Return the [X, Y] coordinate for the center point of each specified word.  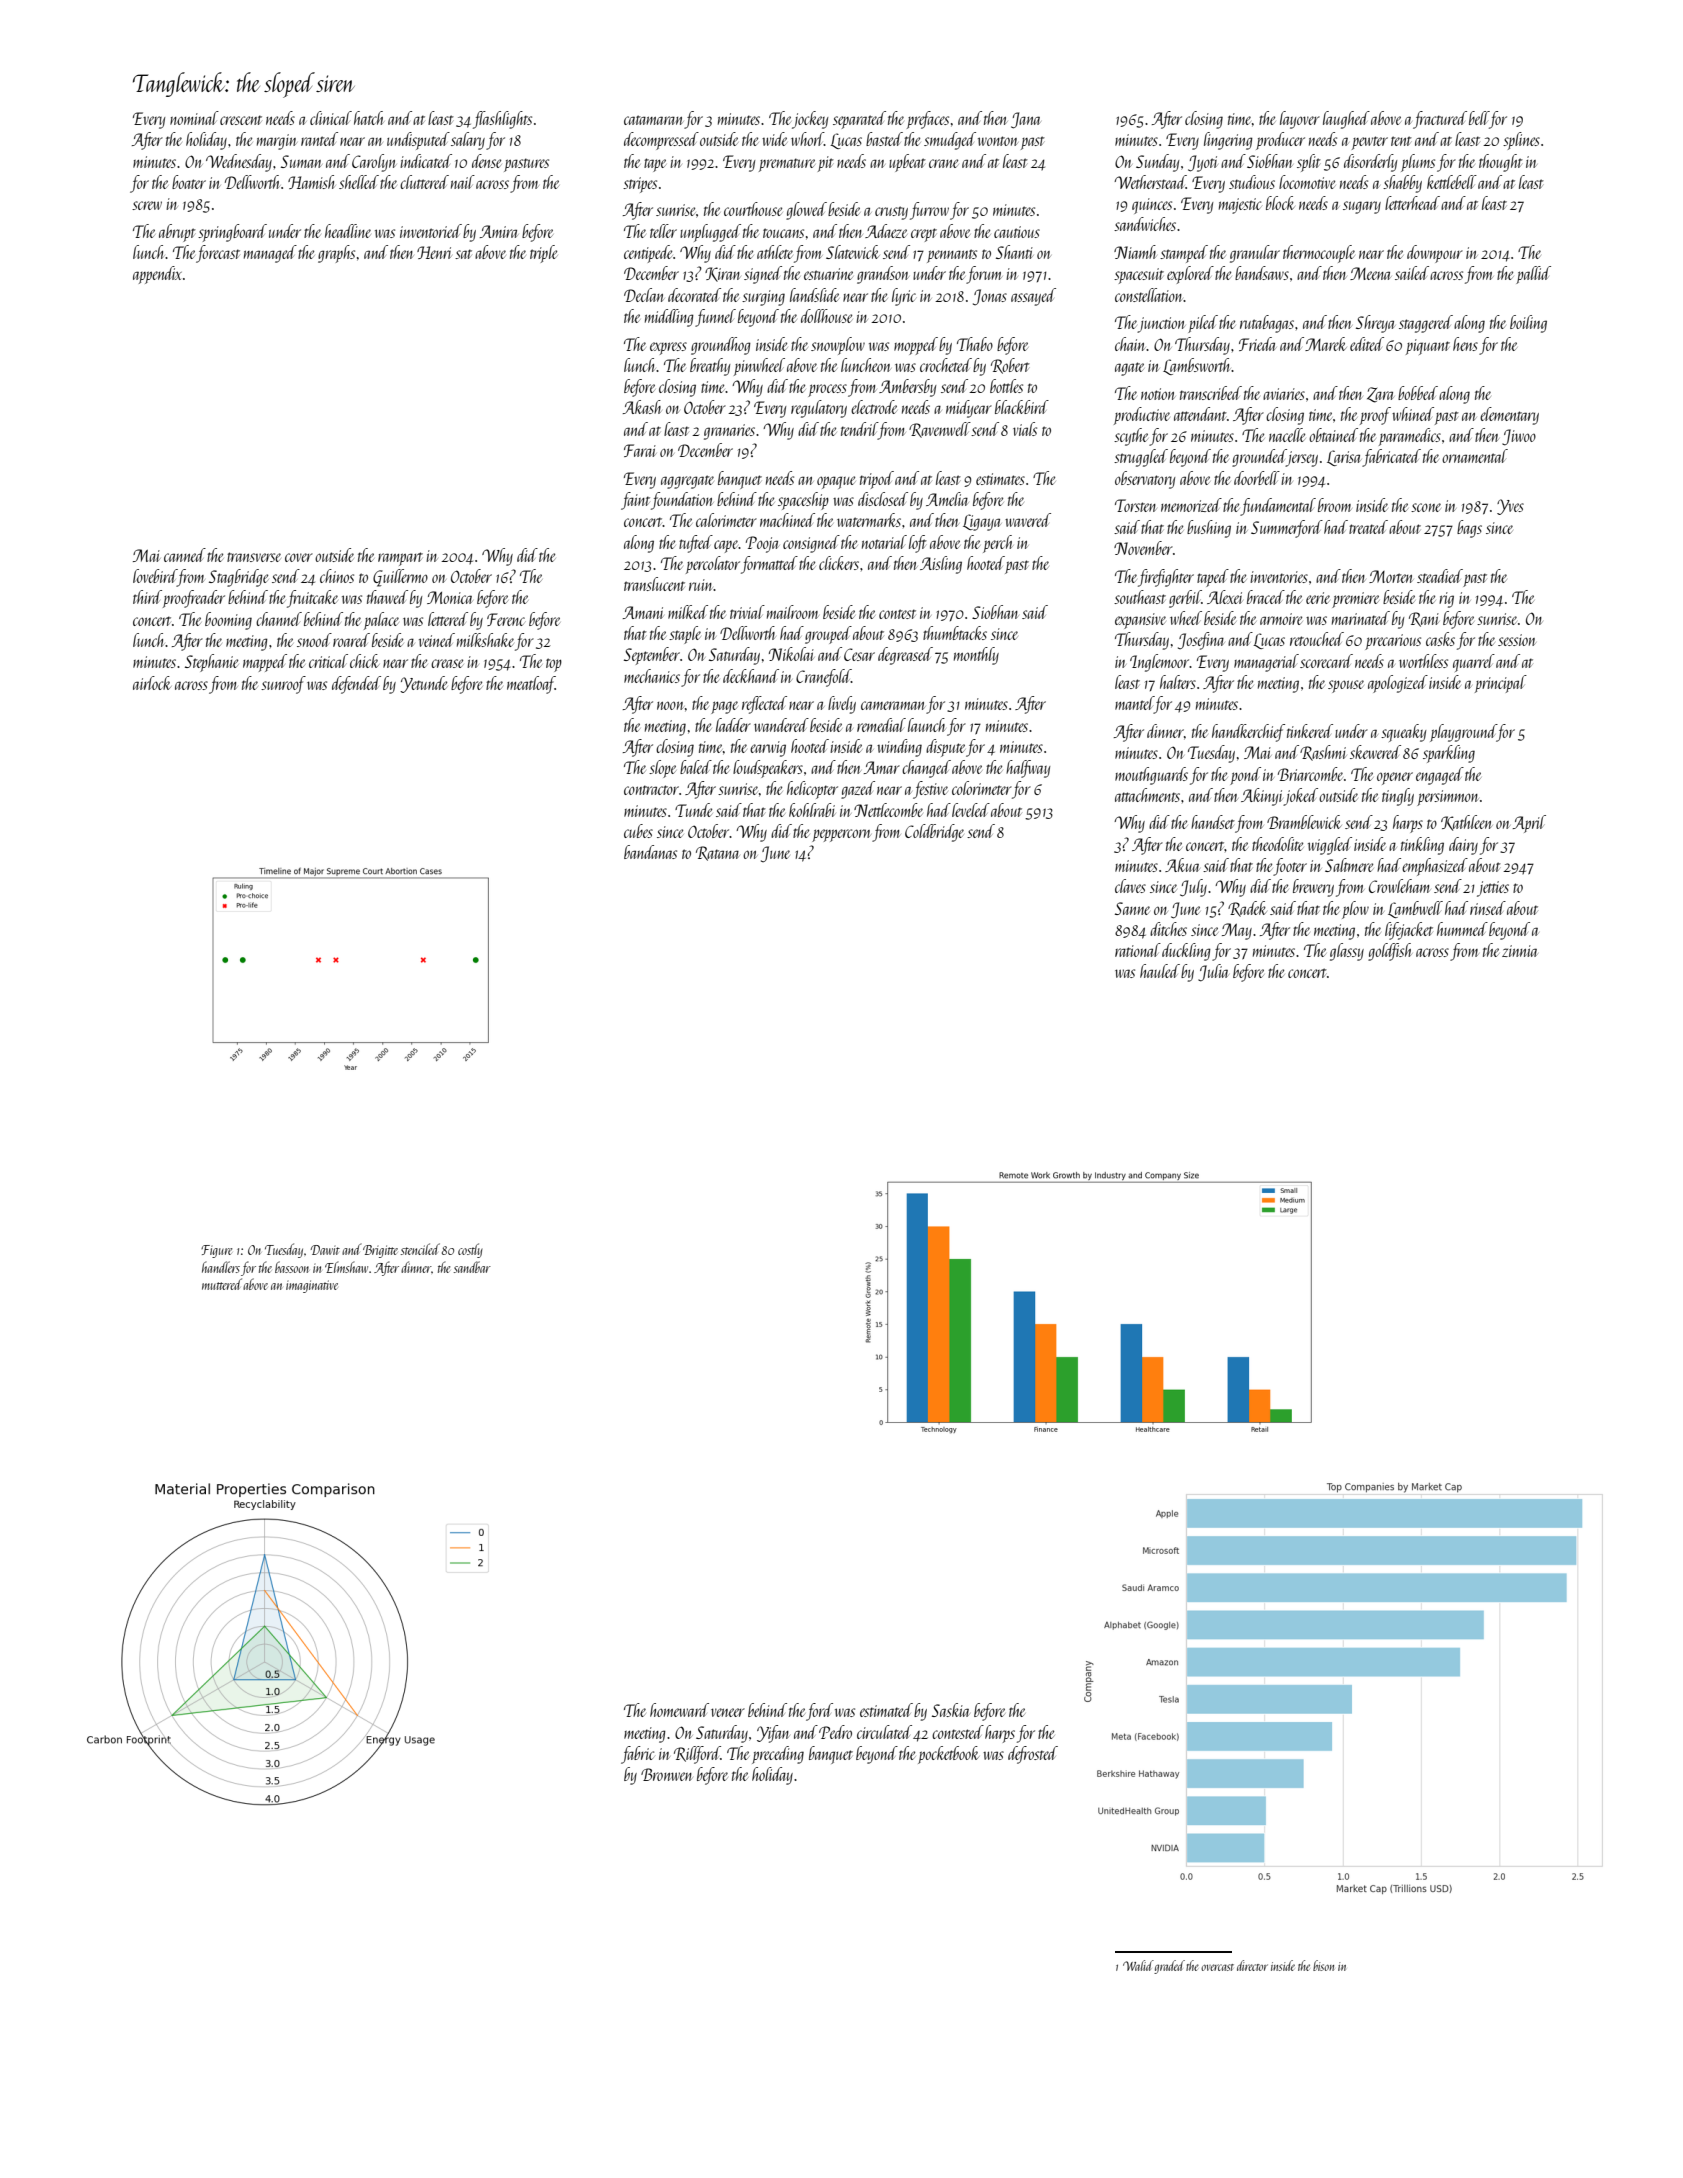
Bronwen [666, 1774]
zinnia [1520, 951]
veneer [728, 1712]
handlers [221, 1267]
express [668, 348]
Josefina [1201, 641]
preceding [778, 1755]
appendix [157, 275]
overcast [1217, 1967]
